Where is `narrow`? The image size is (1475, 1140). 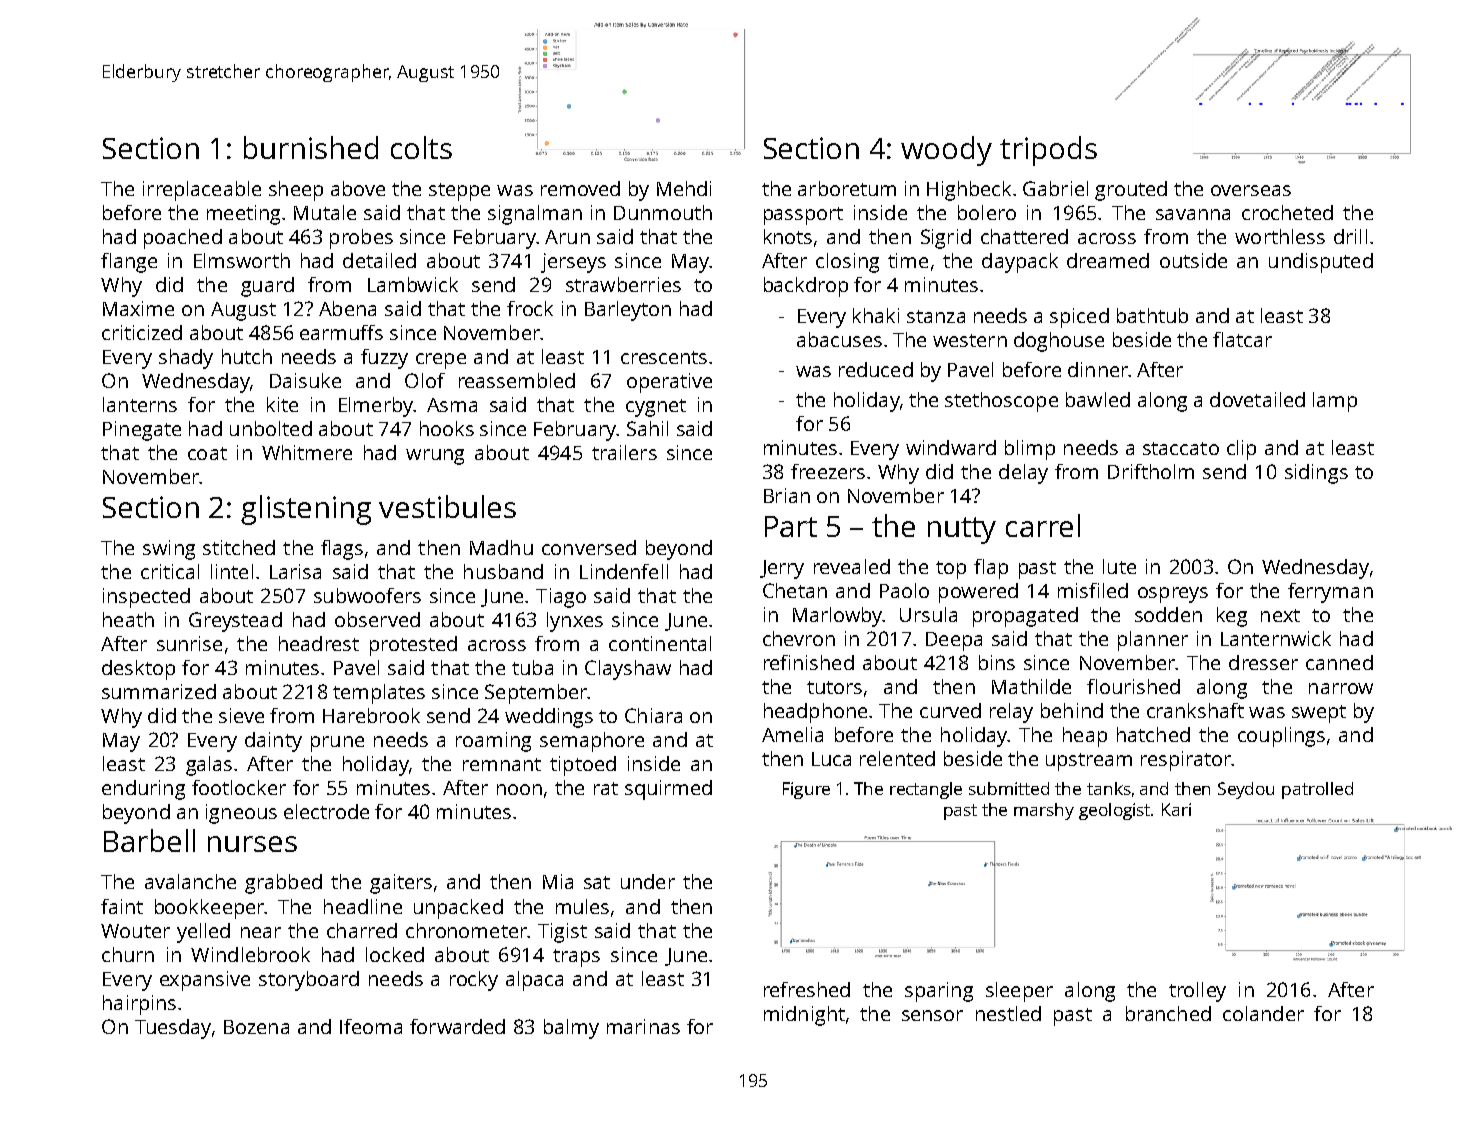 narrow is located at coordinates (1341, 688).
